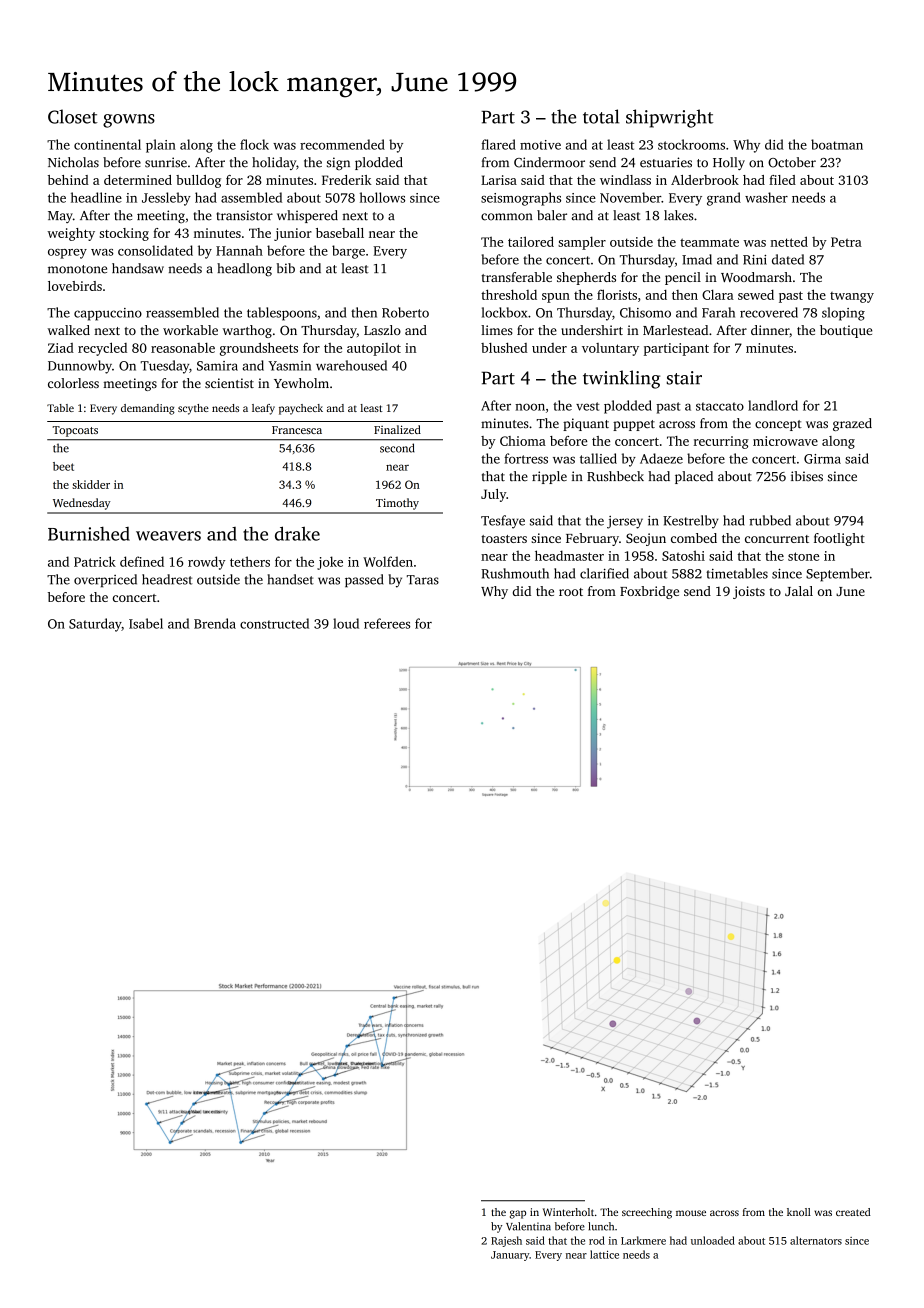 This screenshot has height=1308, width=924. Describe the element at coordinates (515, 573) in the screenshot. I see `Rushmouth` at that location.
